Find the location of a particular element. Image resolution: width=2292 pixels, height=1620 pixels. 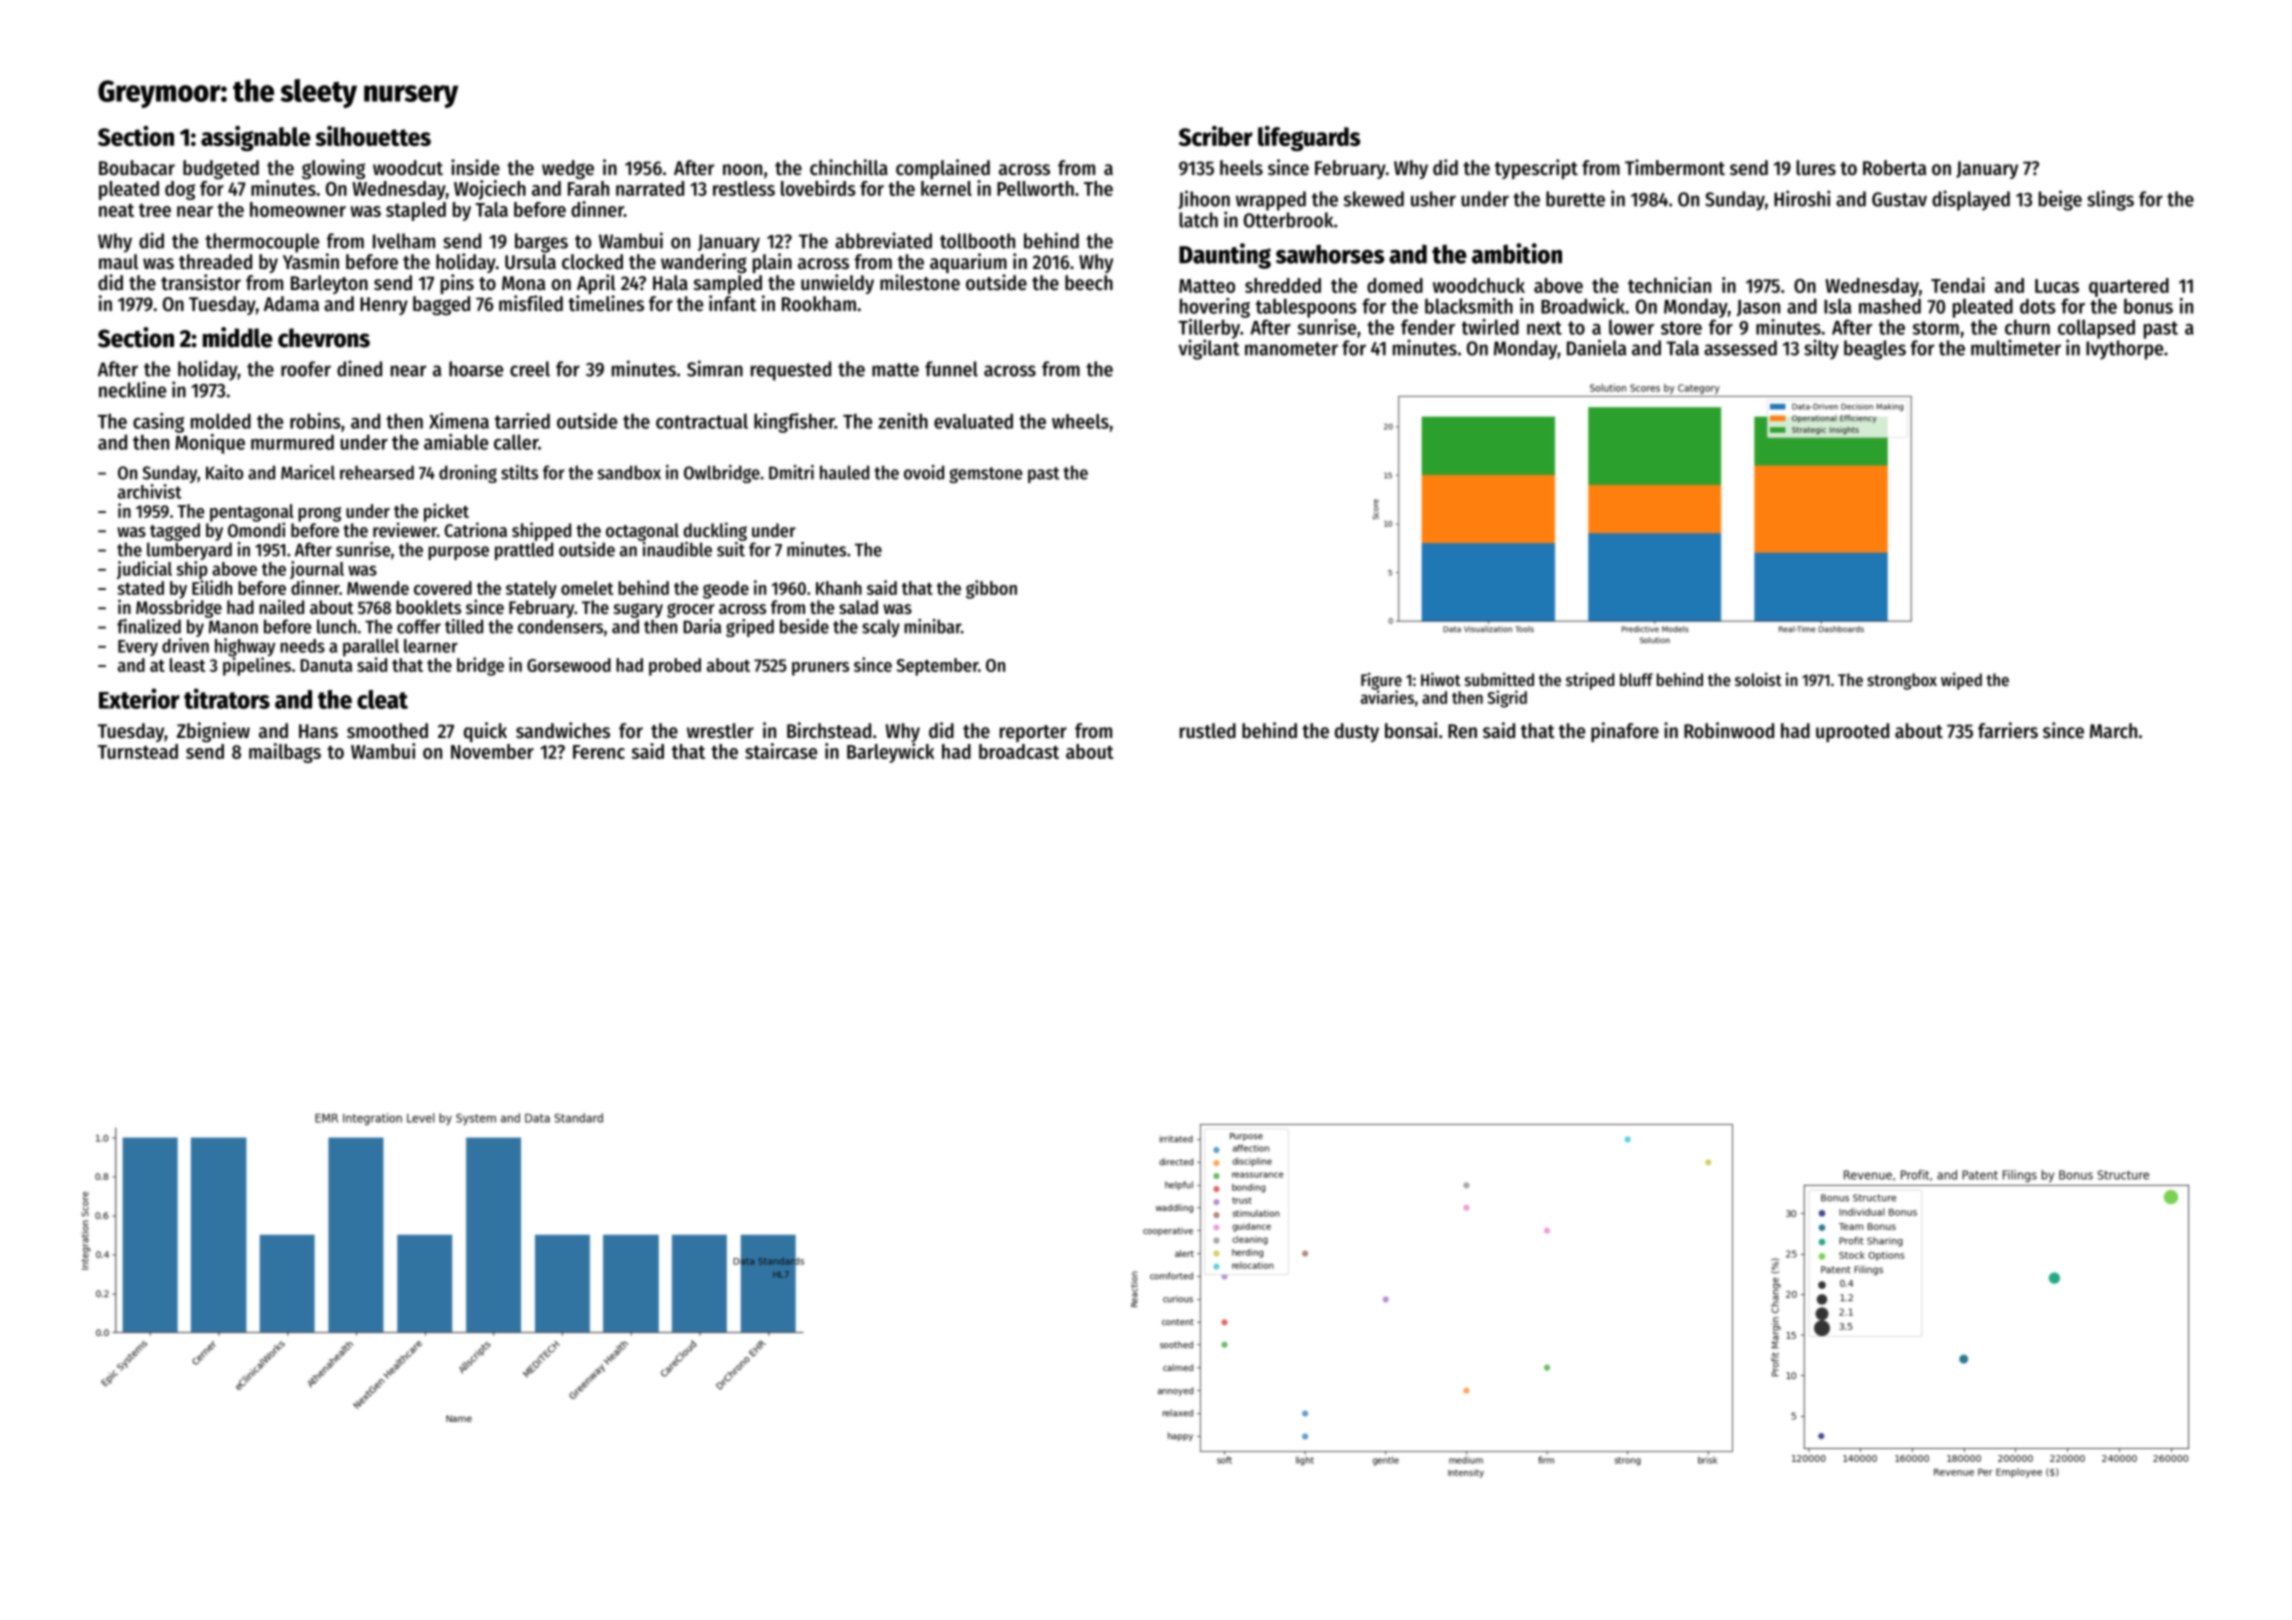

lifeguards is located at coordinates (1309, 138).
